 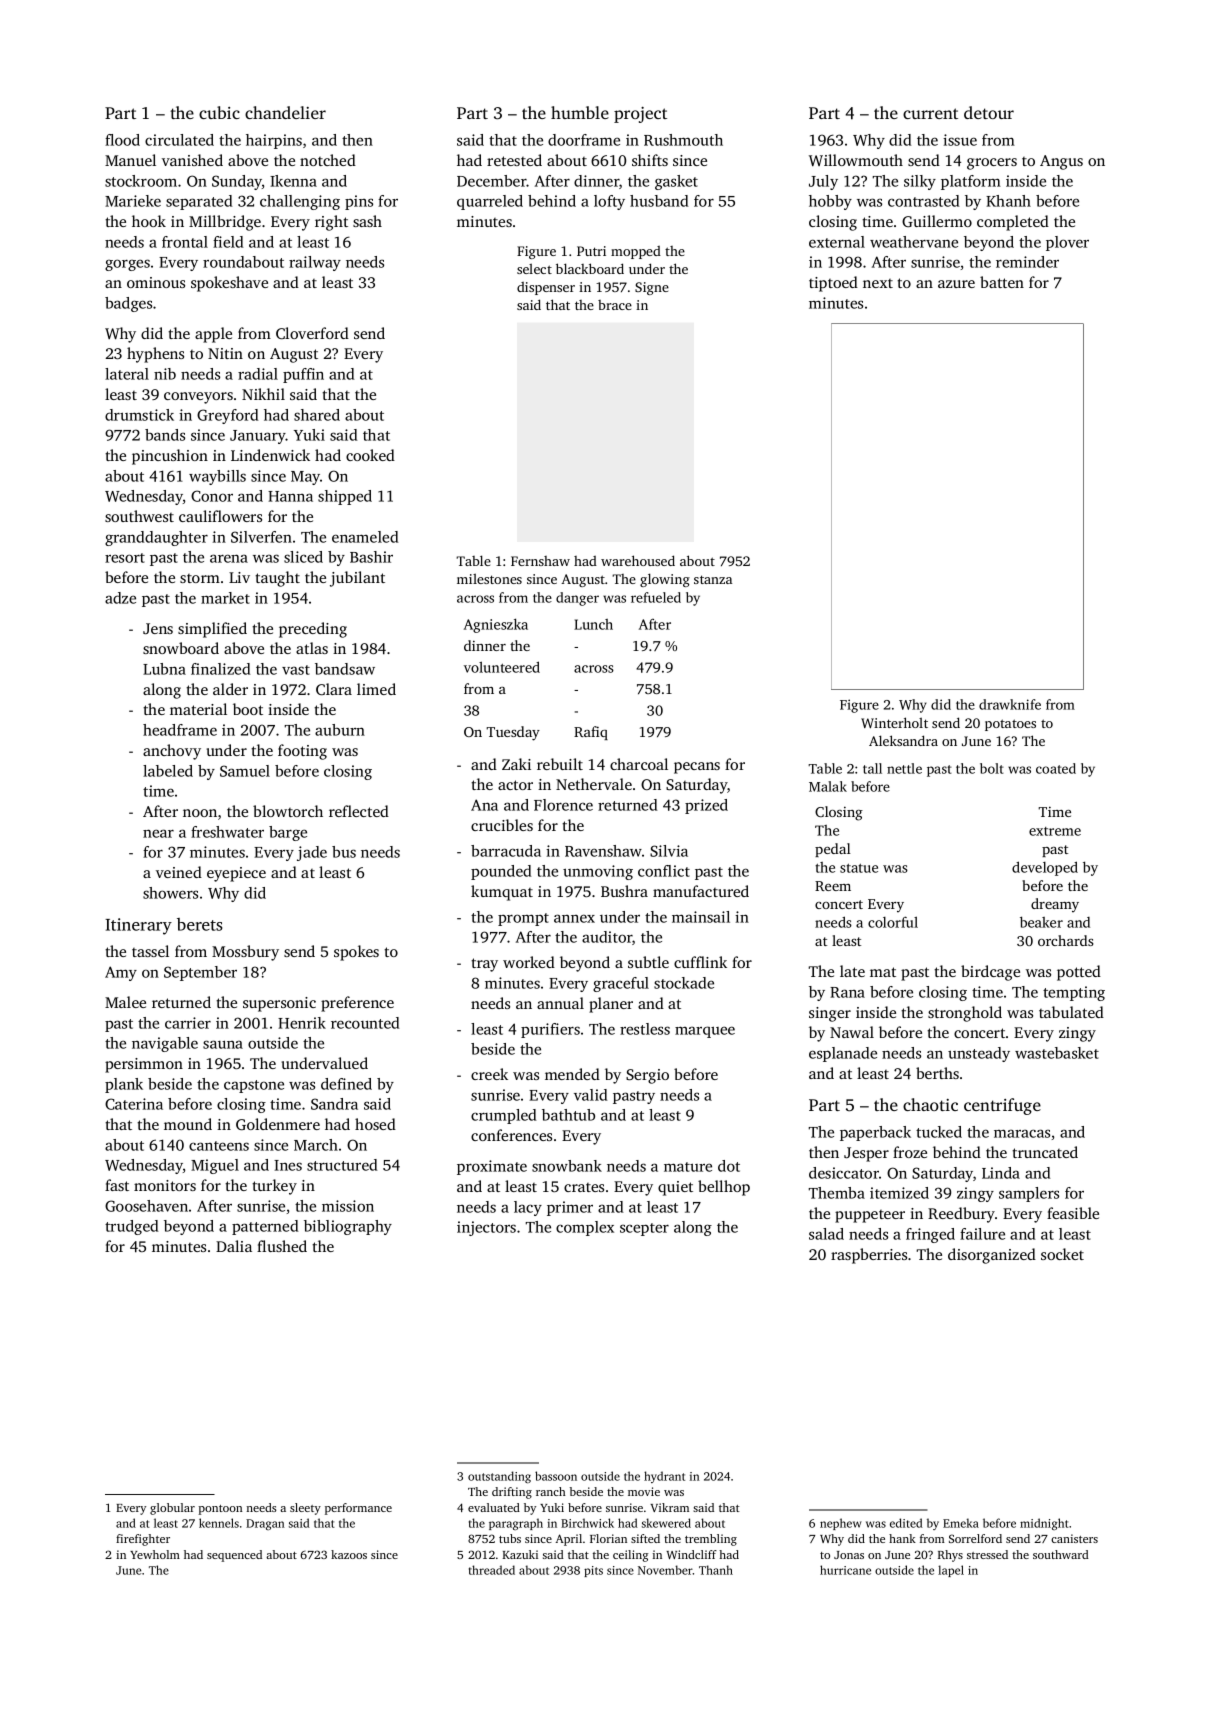 I want to click on November, so click(x=665, y=1570).
